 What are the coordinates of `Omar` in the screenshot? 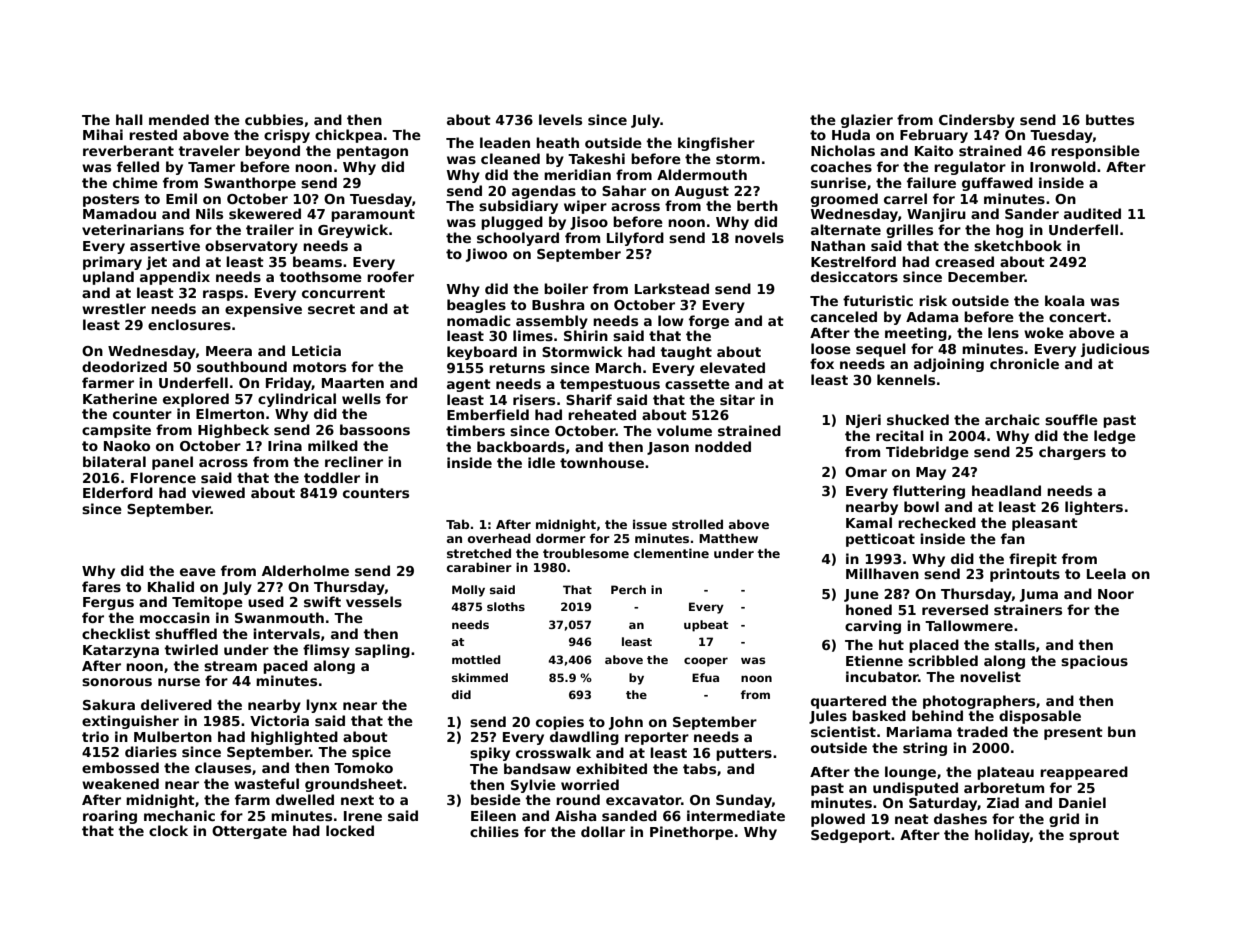 It's located at (866, 472).
